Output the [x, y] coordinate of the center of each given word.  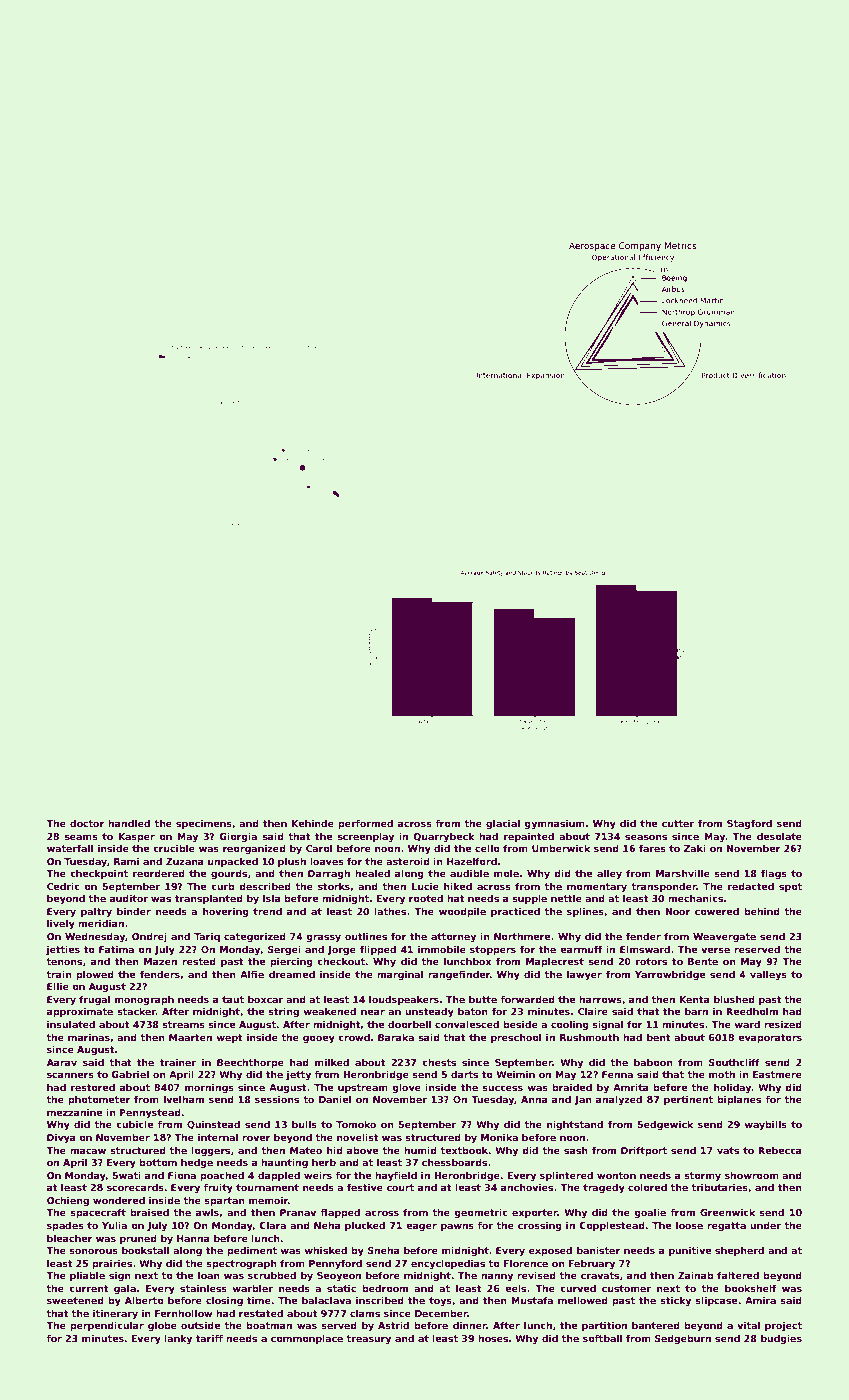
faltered [738, 1275]
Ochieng [68, 1201]
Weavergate [724, 937]
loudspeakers [404, 1000]
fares [652, 848]
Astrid [393, 1325]
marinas [89, 1037]
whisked [325, 1250]
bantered [656, 1325]
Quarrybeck [444, 837]
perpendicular [107, 1326]
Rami [126, 861]
